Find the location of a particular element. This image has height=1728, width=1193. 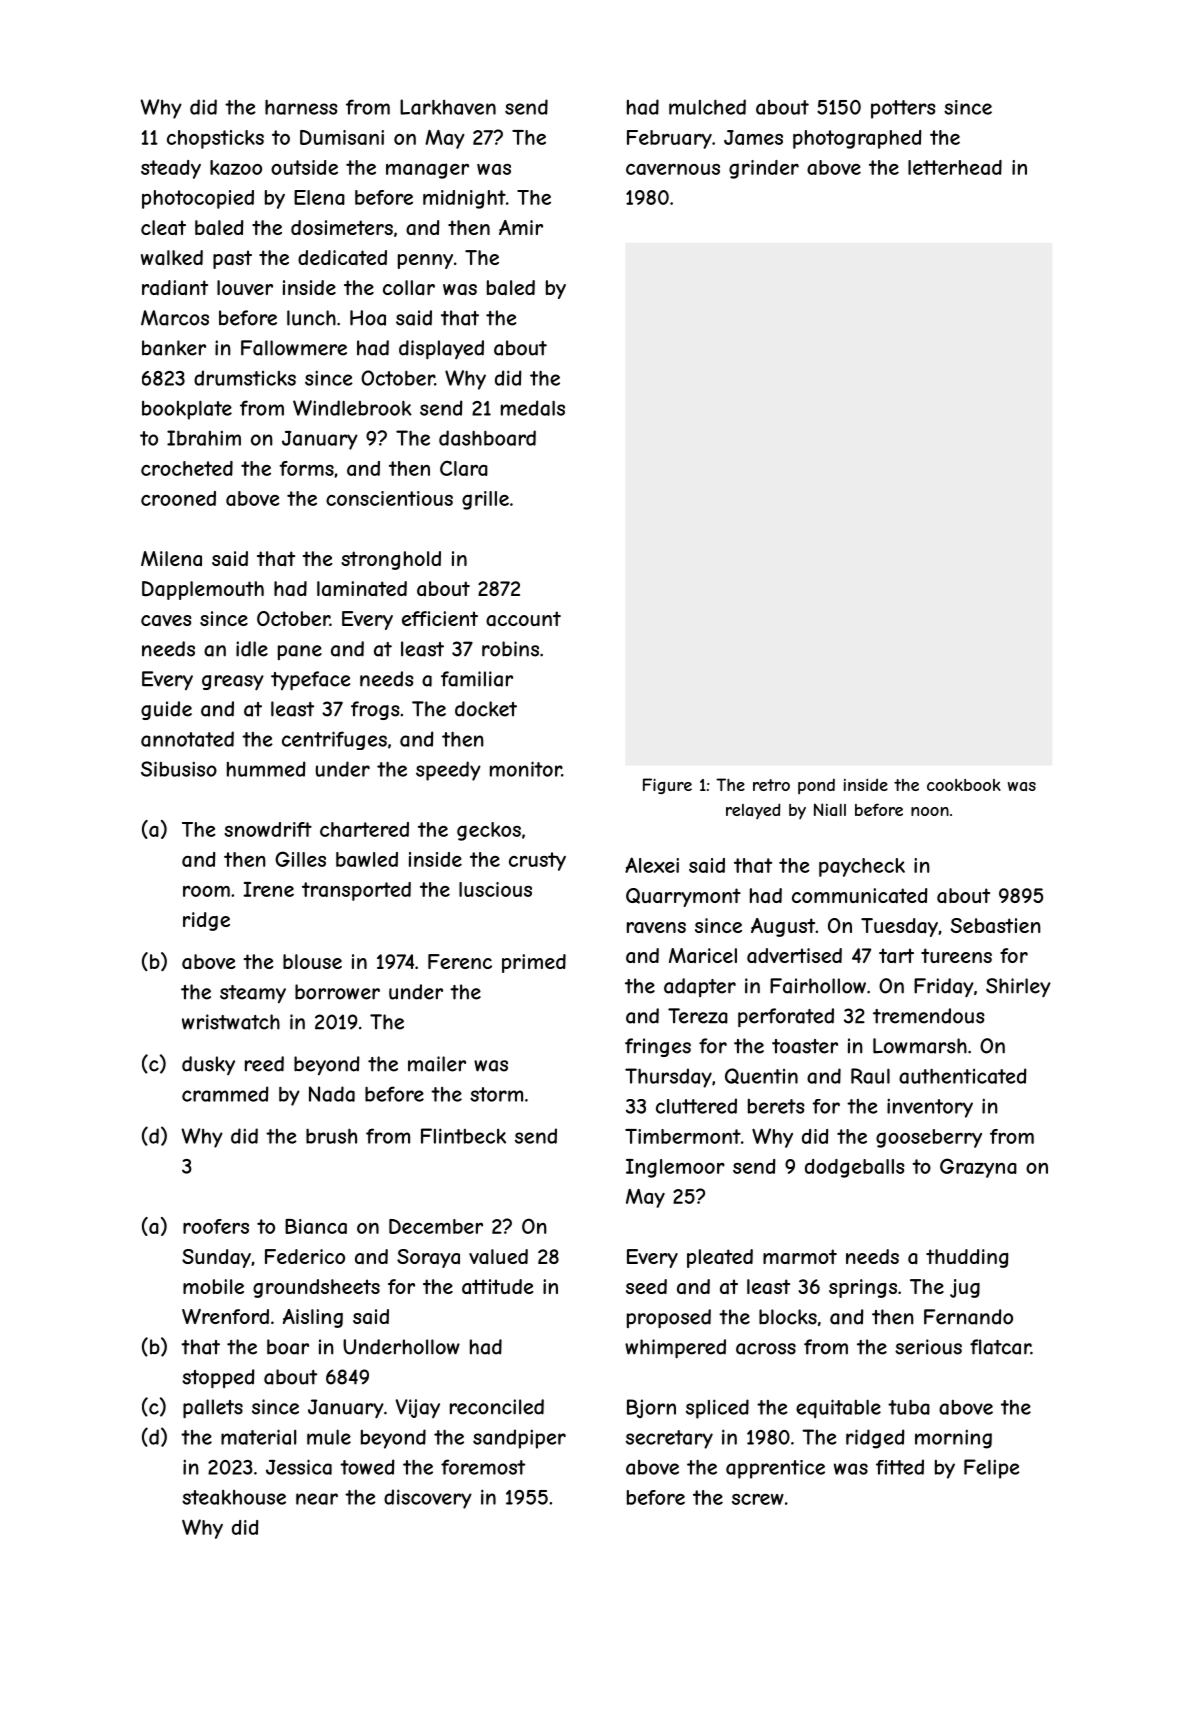

cookbook is located at coordinates (964, 785).
